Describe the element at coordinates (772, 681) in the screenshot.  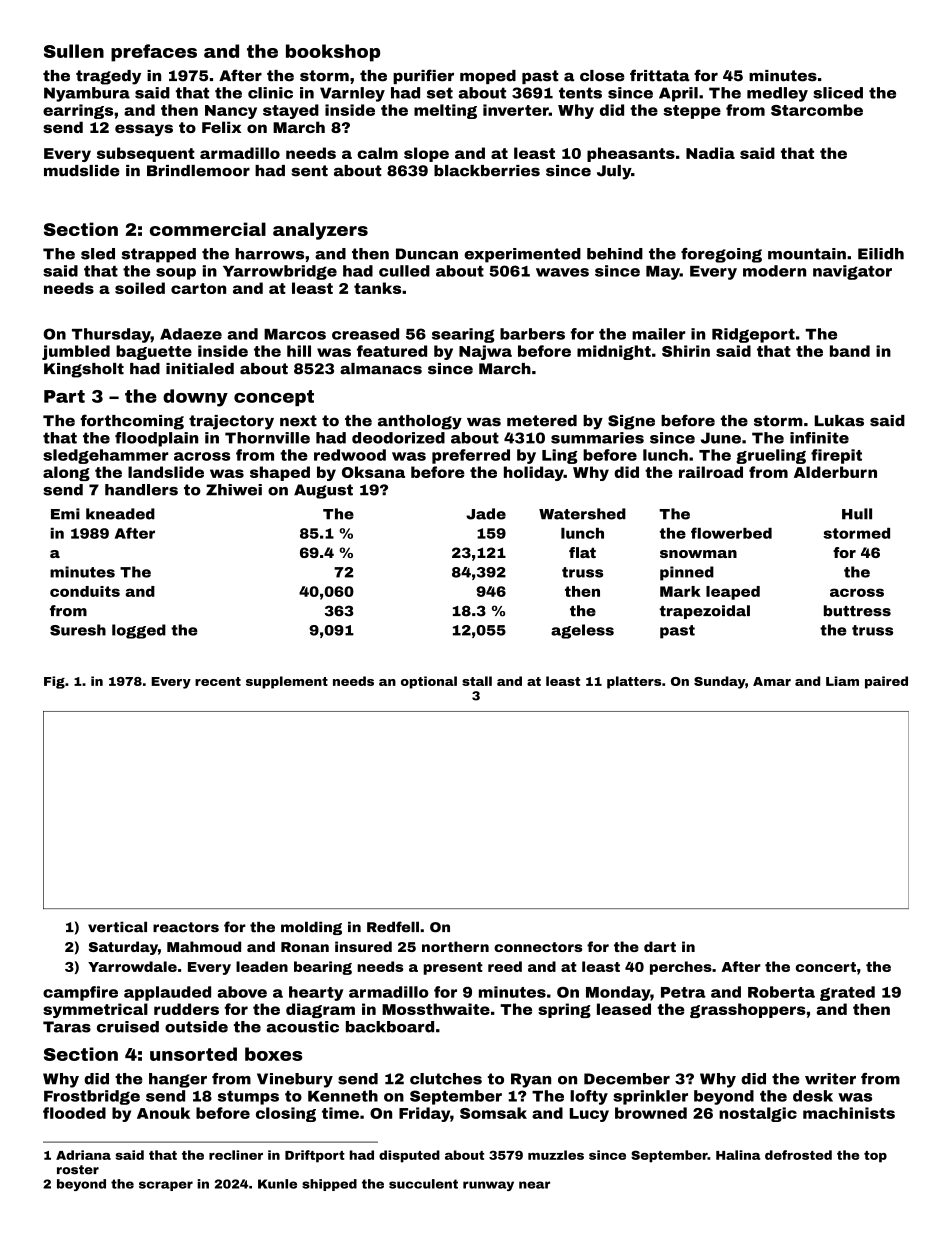
I see `Amar` at that location.
